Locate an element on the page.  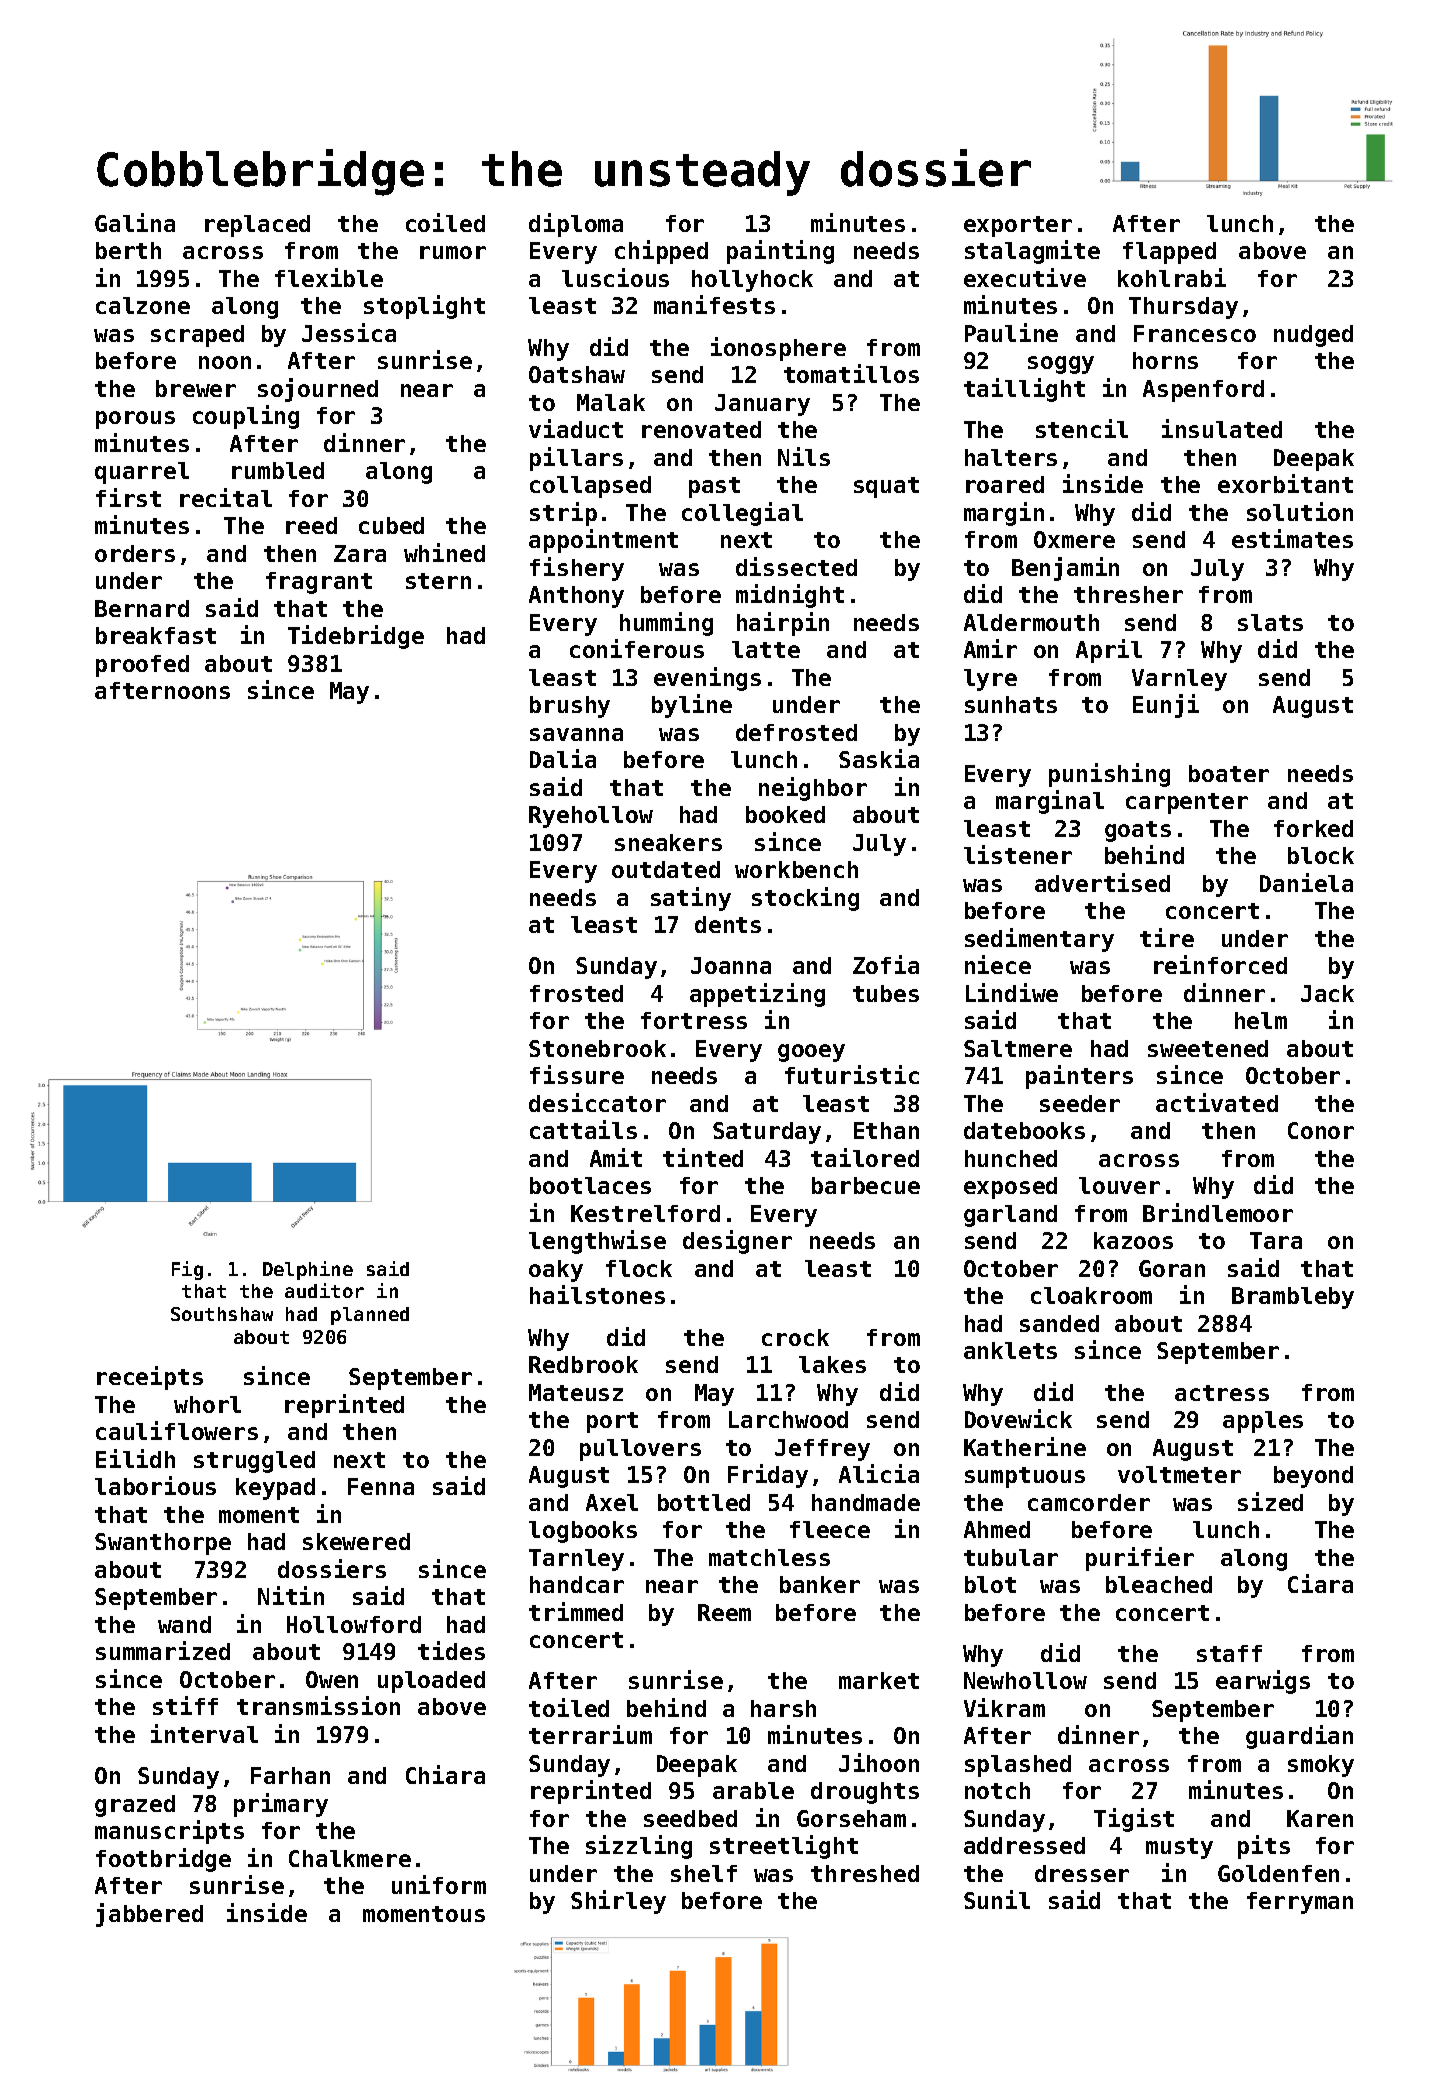
Axel is located at coordinates (612, 1502).
